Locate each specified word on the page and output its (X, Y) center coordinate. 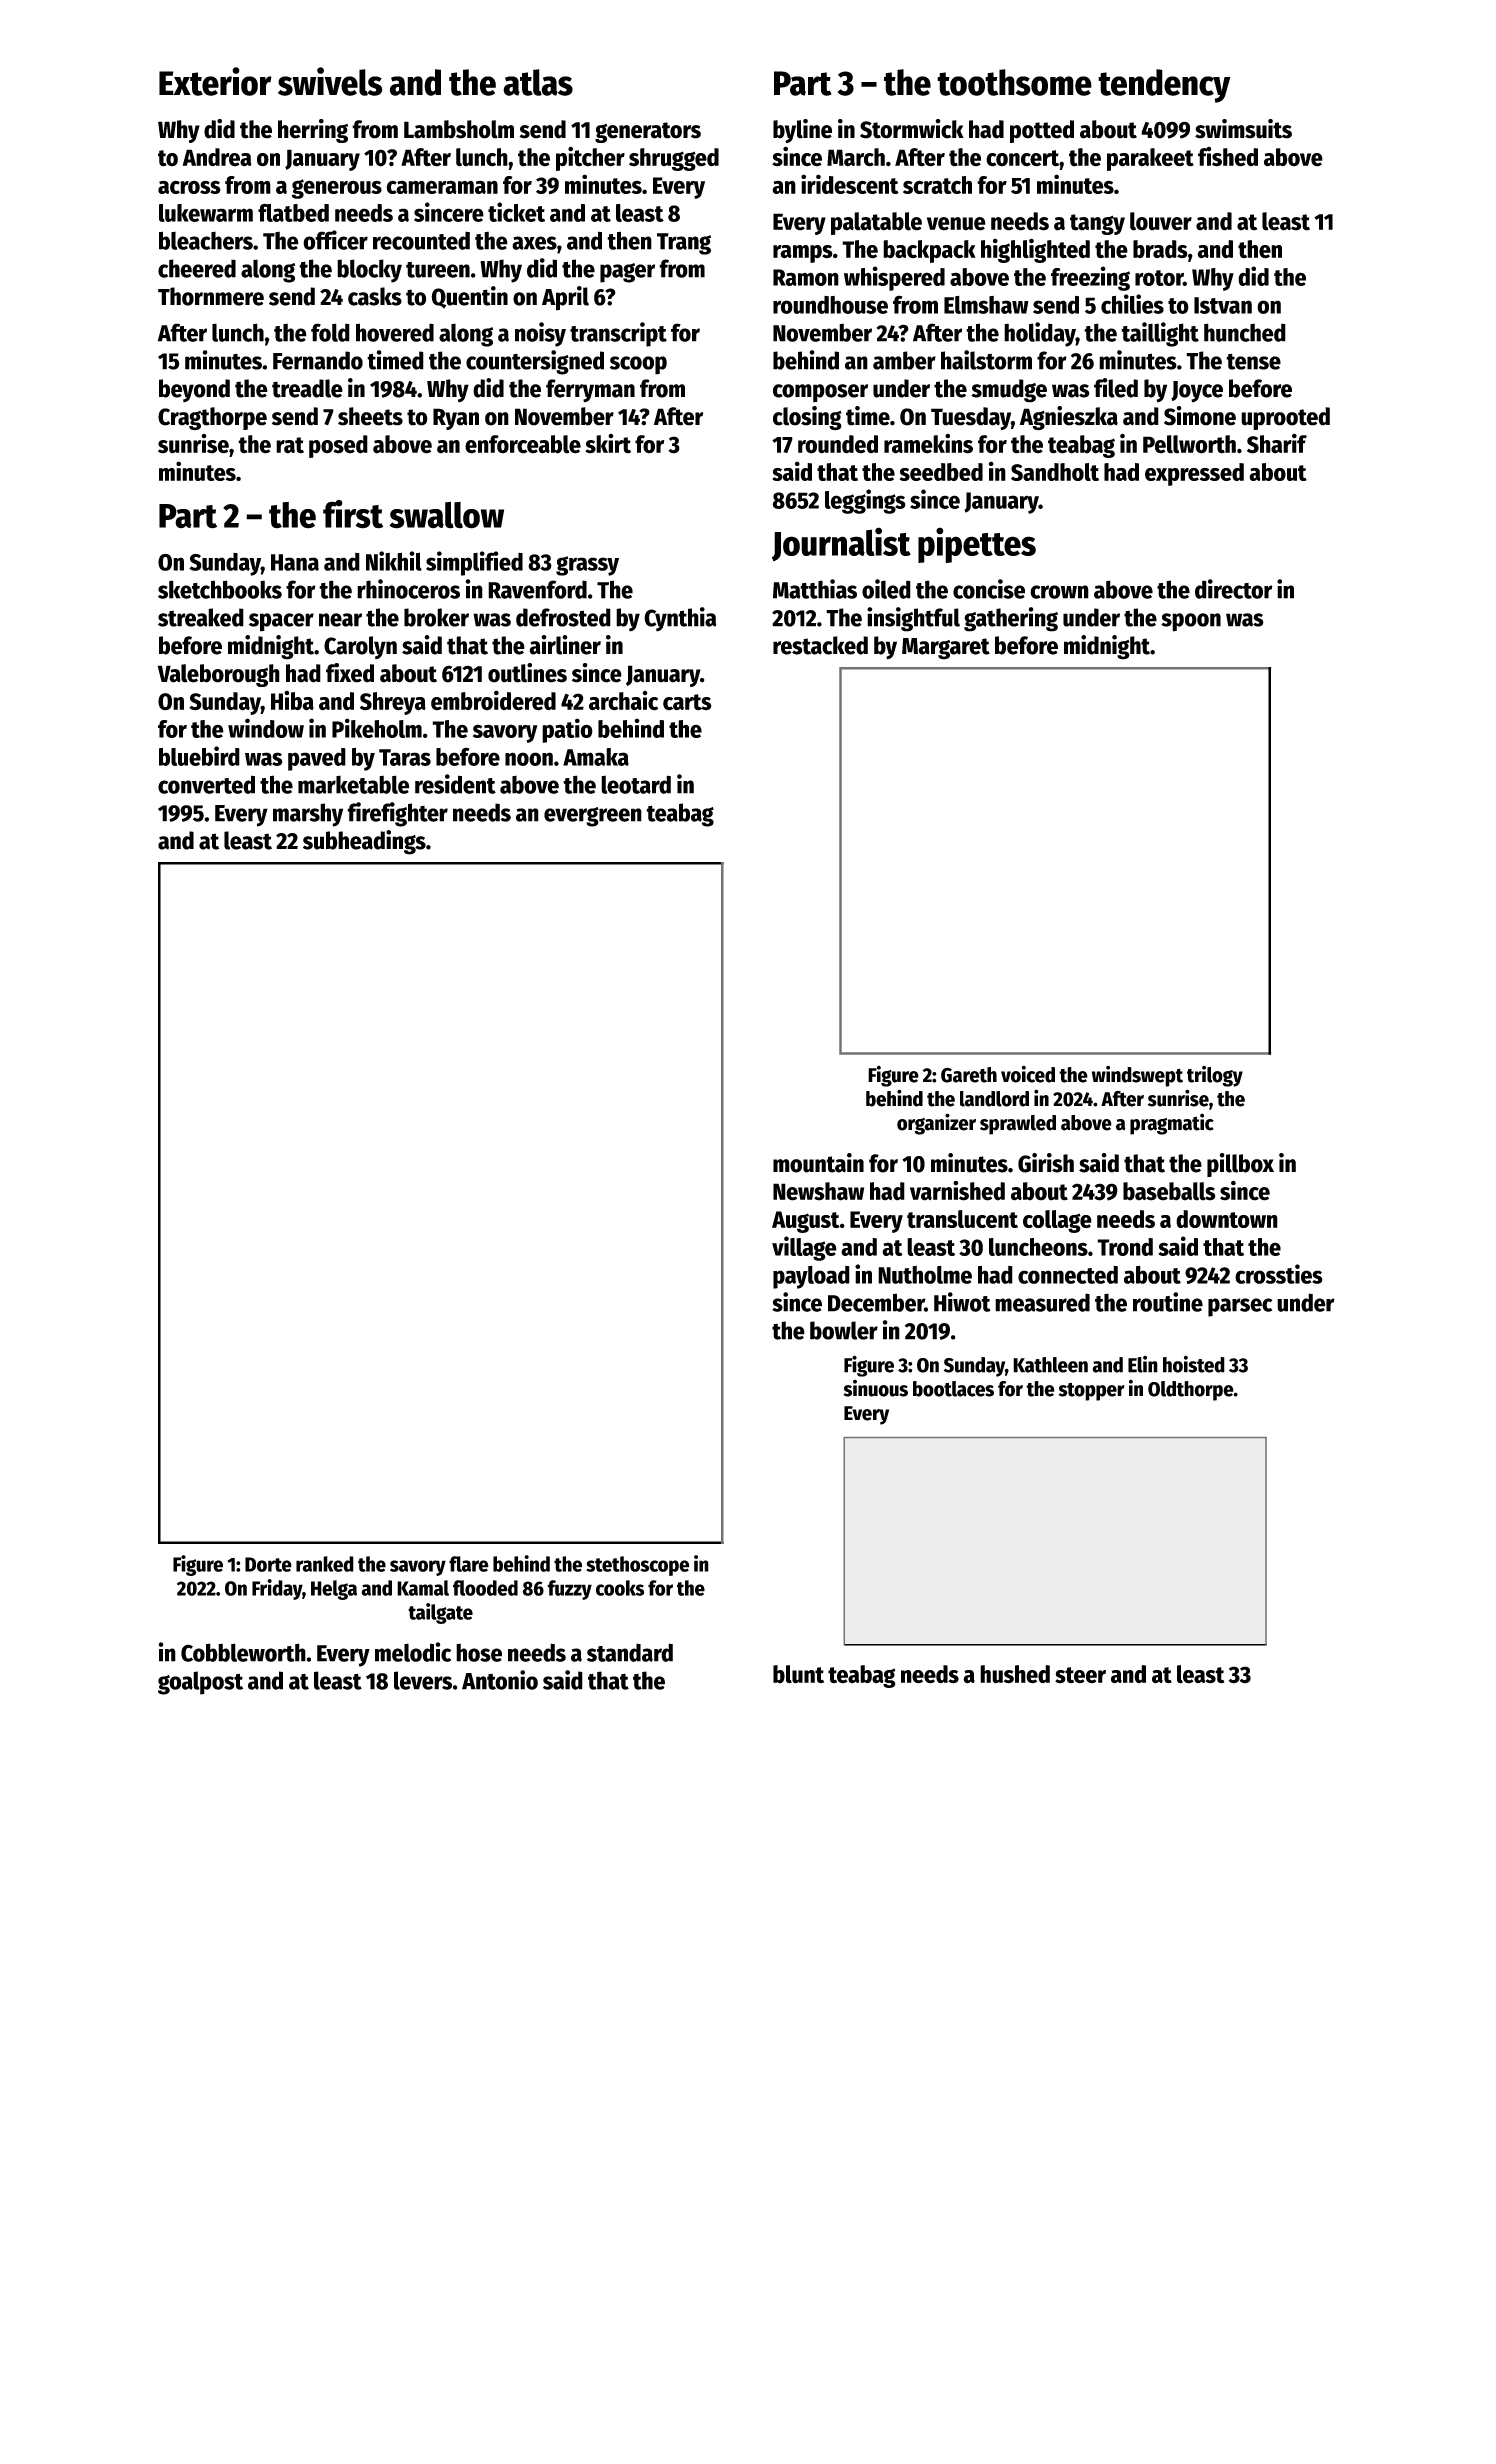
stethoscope (637, 1566)
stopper (1092, 1392)
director (1234, 589)
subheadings (364, 842)
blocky (369, 271)
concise (989, 589)
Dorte (268, 1564)
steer (1080, 1675)
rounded (838, 444)
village (804, 1248)
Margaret (946, 649)
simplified (474, 563)
